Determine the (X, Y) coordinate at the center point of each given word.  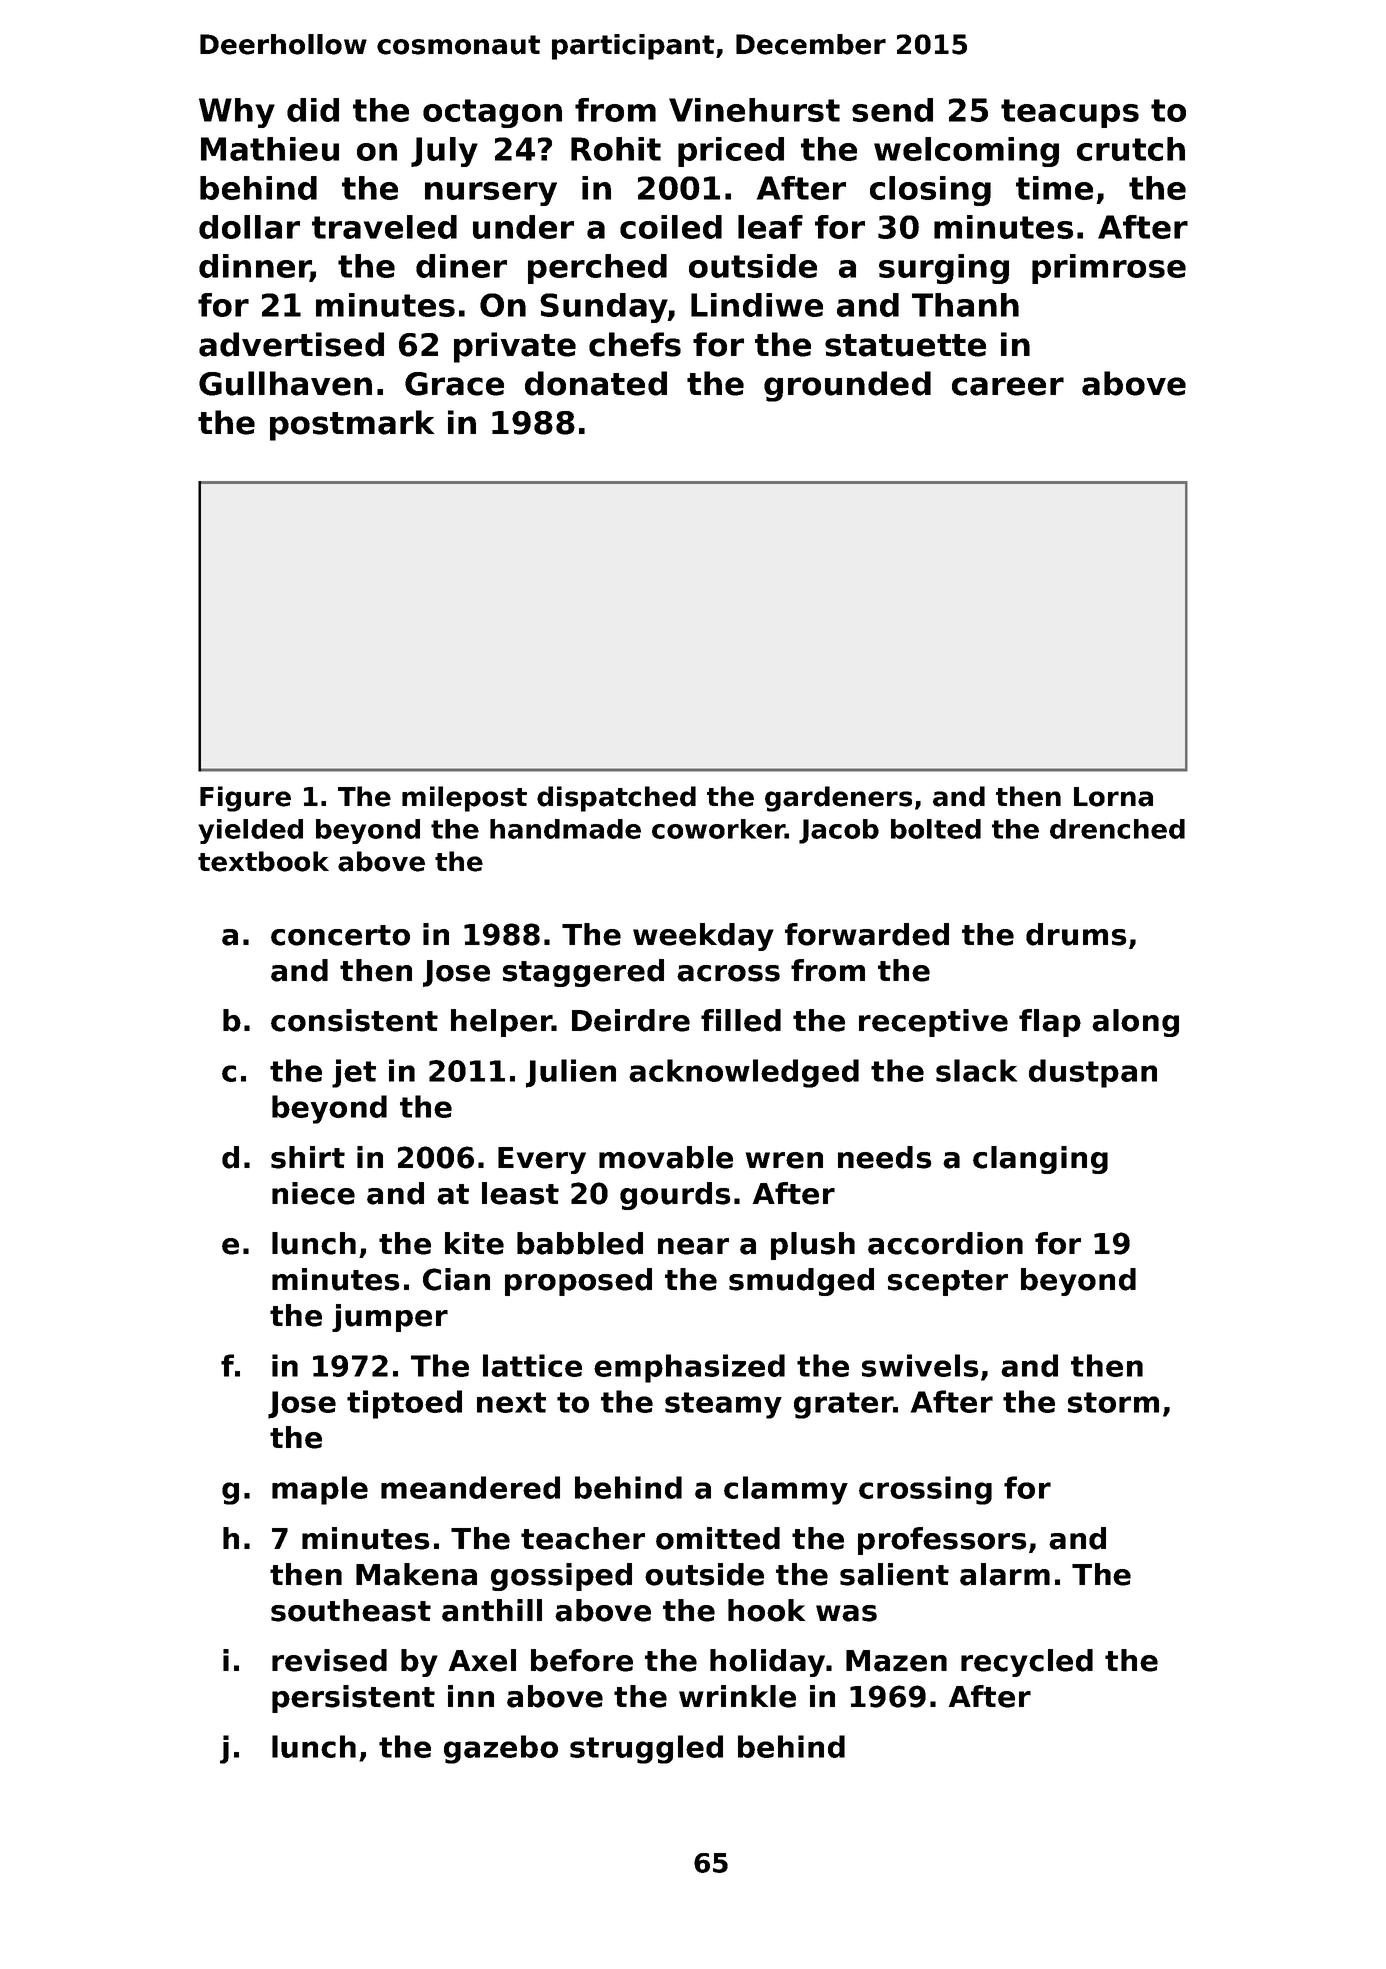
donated (596, 383)
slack (976, 1070)
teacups (1070, 113)
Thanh (965, 305)
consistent (354, 1020)
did (313, 110)
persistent (353, 1699)
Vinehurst (754, 110)
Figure (245, 799)
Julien (571, 1073)
